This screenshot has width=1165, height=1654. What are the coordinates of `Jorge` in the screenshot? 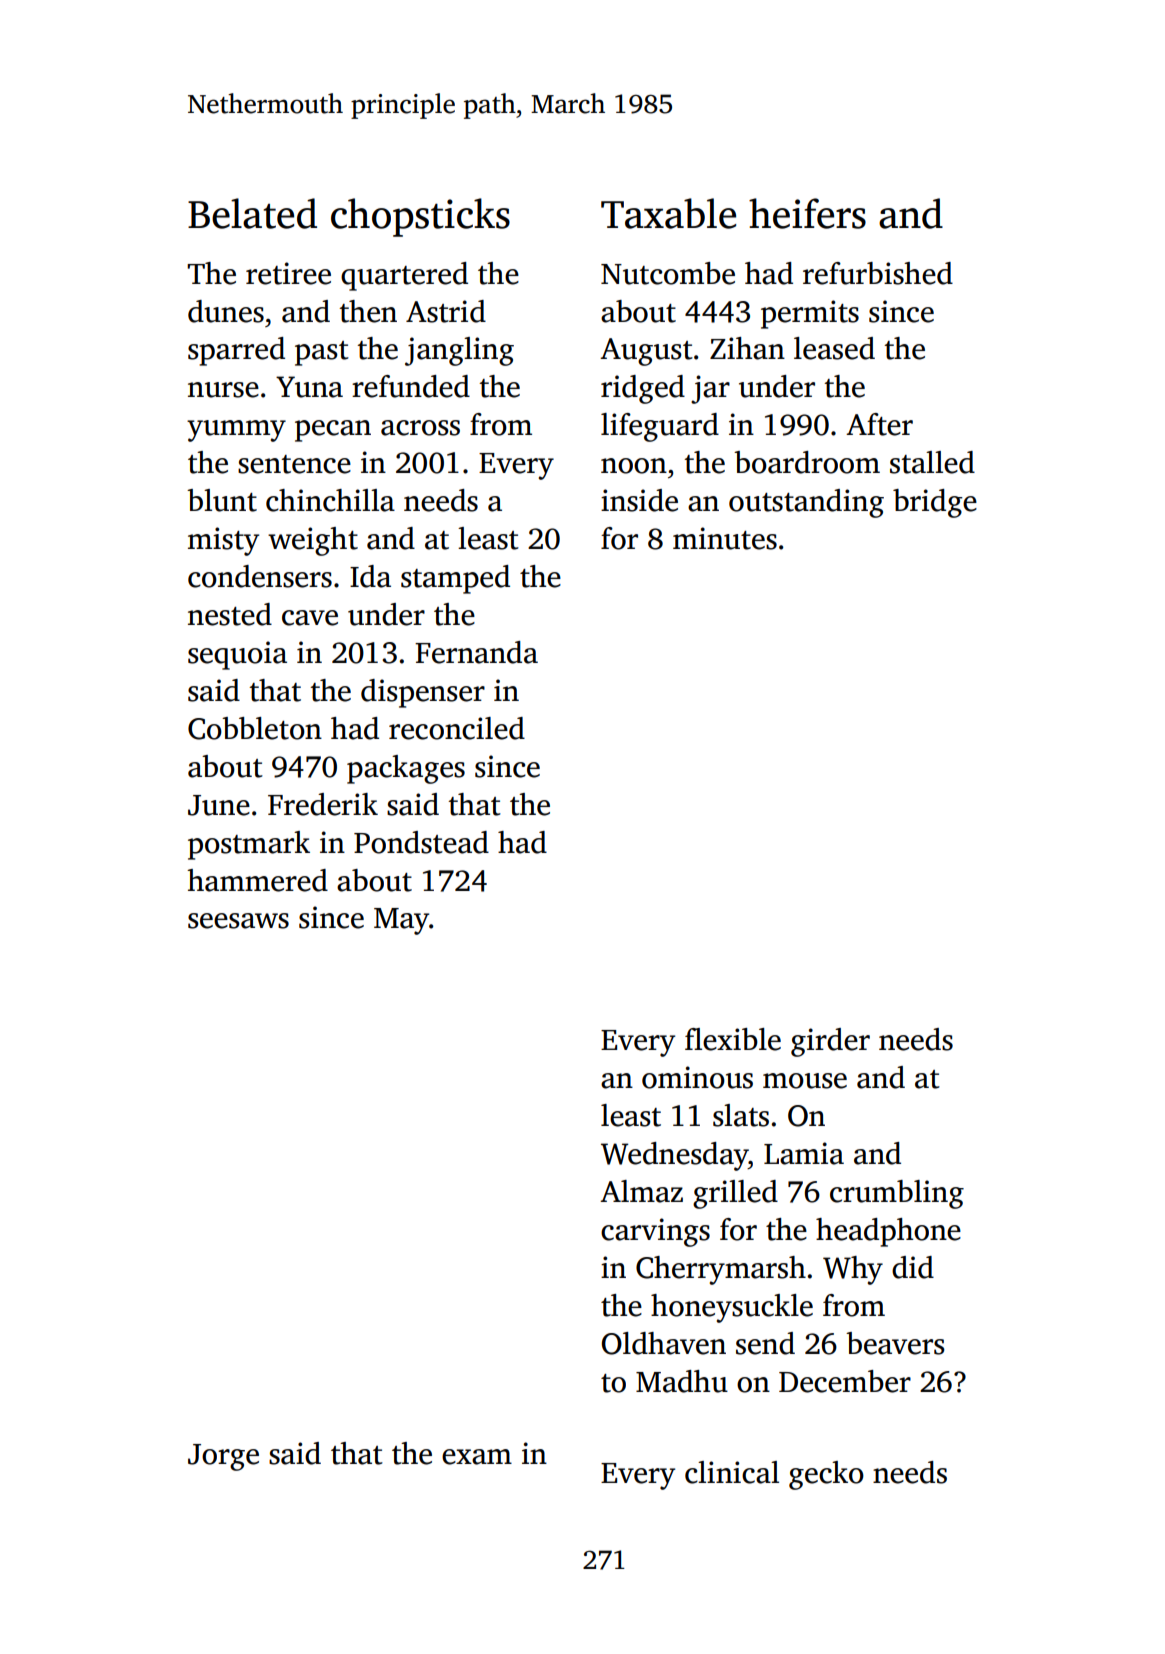 It's located at (223, 1457).
